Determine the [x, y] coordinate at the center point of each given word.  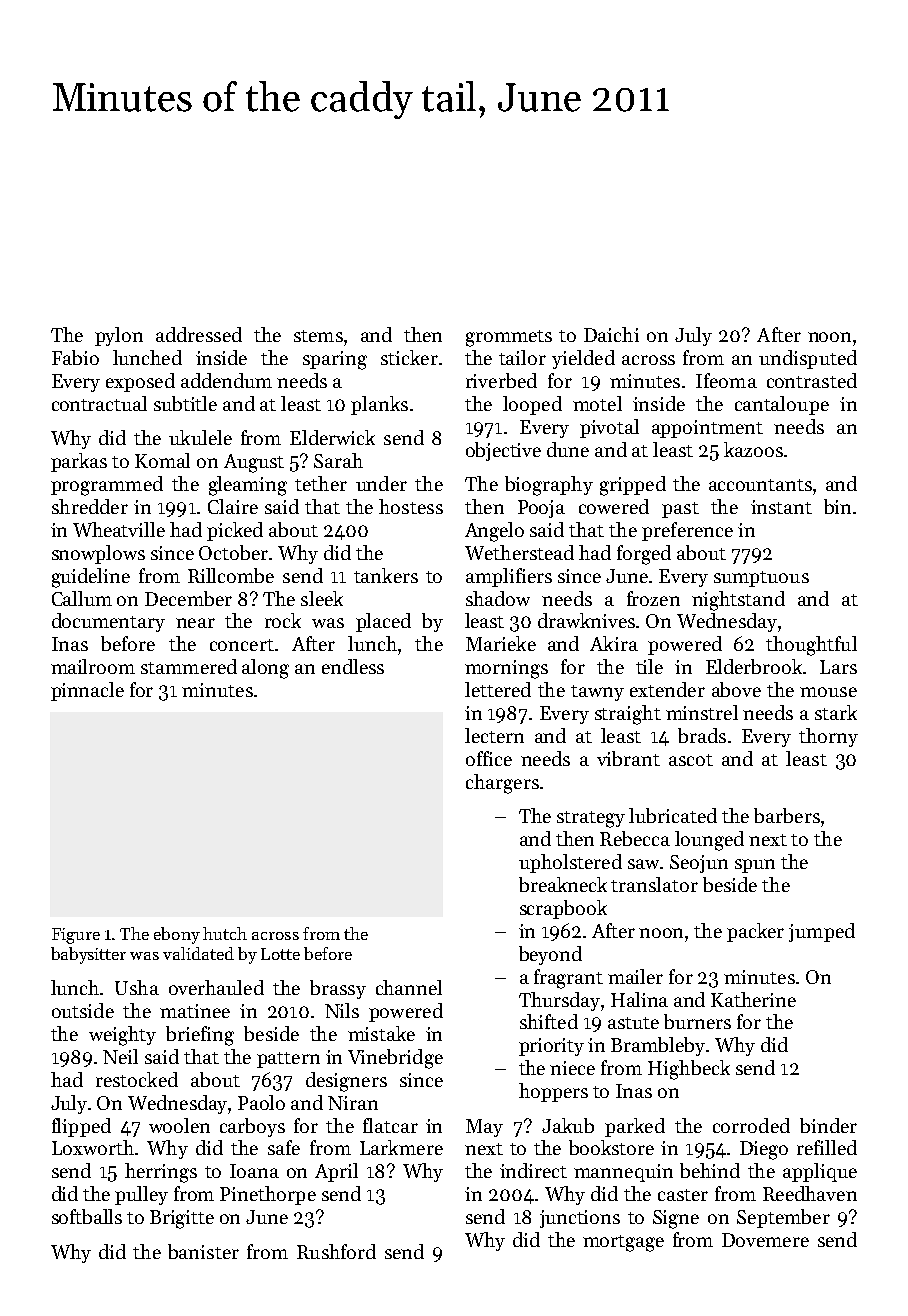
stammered [189, 666]
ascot [691, 760]
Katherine [753, 999]
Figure [76, 936]
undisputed [808, 359]
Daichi [611, 334]
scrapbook [563, 909]
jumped [822, 932]
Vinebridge [395, 1059]
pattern [288, 1060]
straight [628, 715]
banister [203, 1251]
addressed [199, 334]
